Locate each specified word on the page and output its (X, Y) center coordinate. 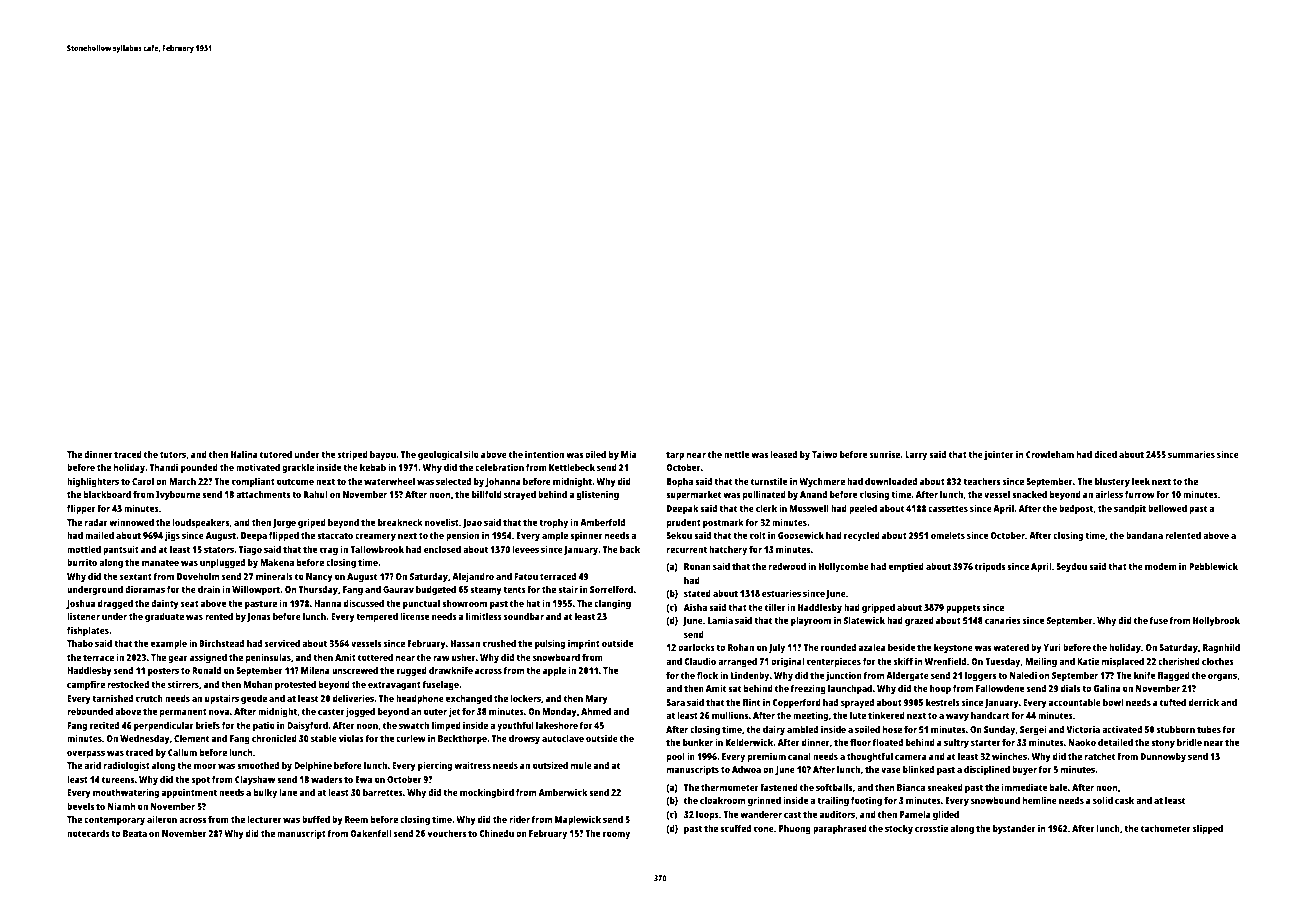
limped (446, 726)
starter (985, 742)
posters (163, 672)
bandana (1144, 535)
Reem (356, 819)
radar (96, 522)
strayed (520, 495)
